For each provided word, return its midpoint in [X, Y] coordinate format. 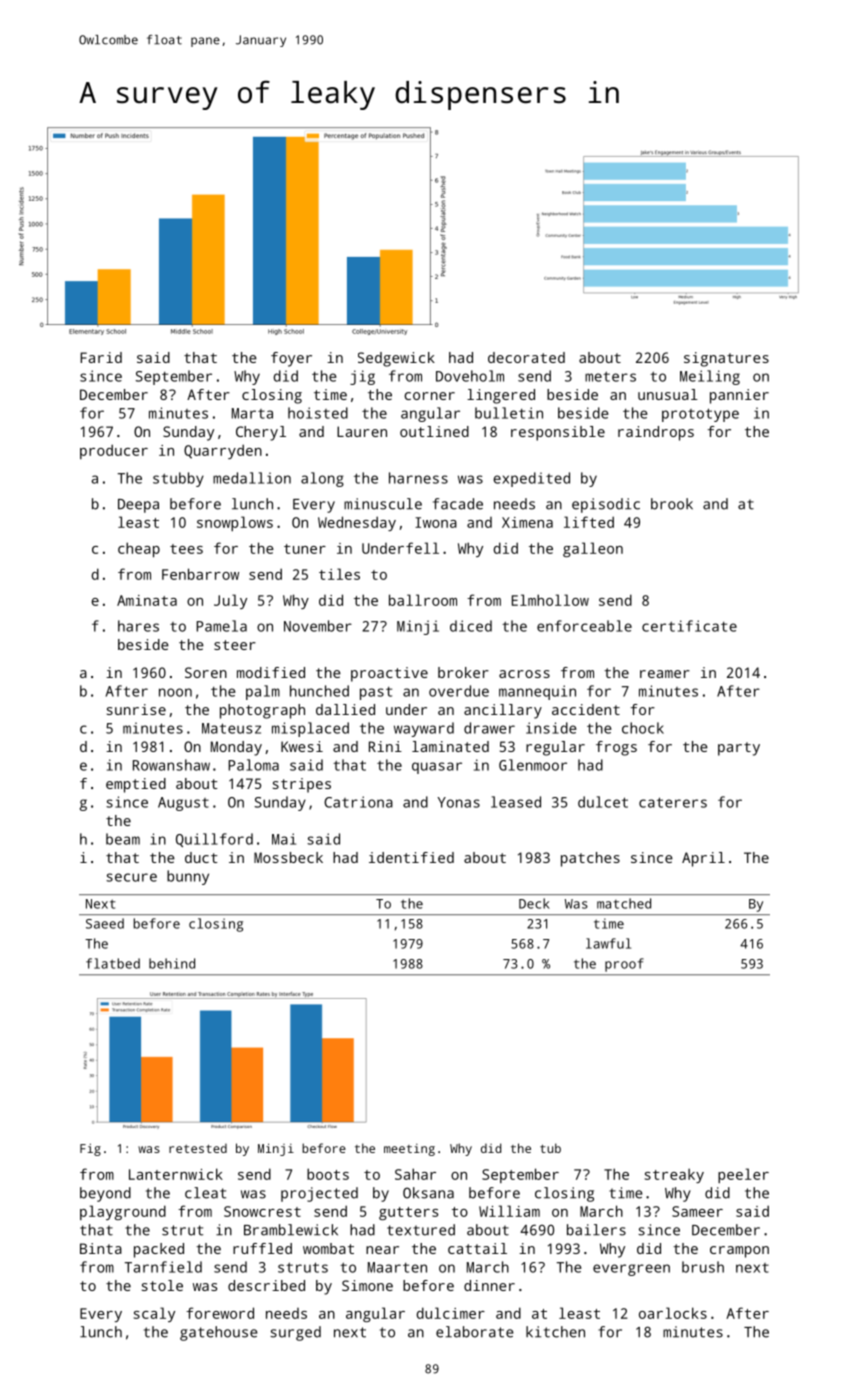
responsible [558, 433]
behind [172, 963]
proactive [389, 674]
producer [114, 451]
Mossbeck [288, 857]
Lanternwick [176, 1174]
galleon [593, 549]
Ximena [527, 522]
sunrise [136, 709]
